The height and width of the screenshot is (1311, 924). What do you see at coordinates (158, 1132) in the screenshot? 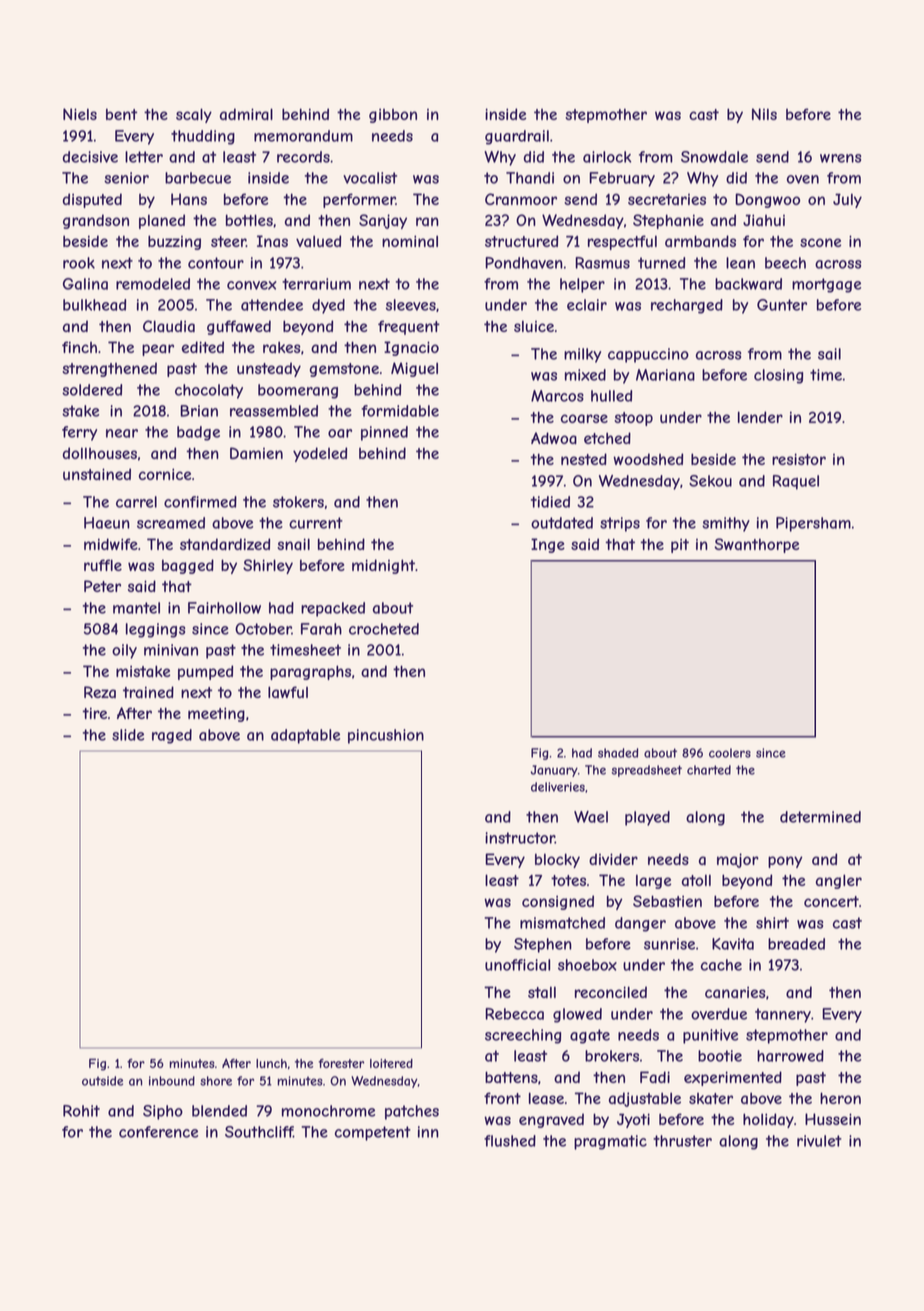
I see `conference` at bounding box center [158, 1132].
